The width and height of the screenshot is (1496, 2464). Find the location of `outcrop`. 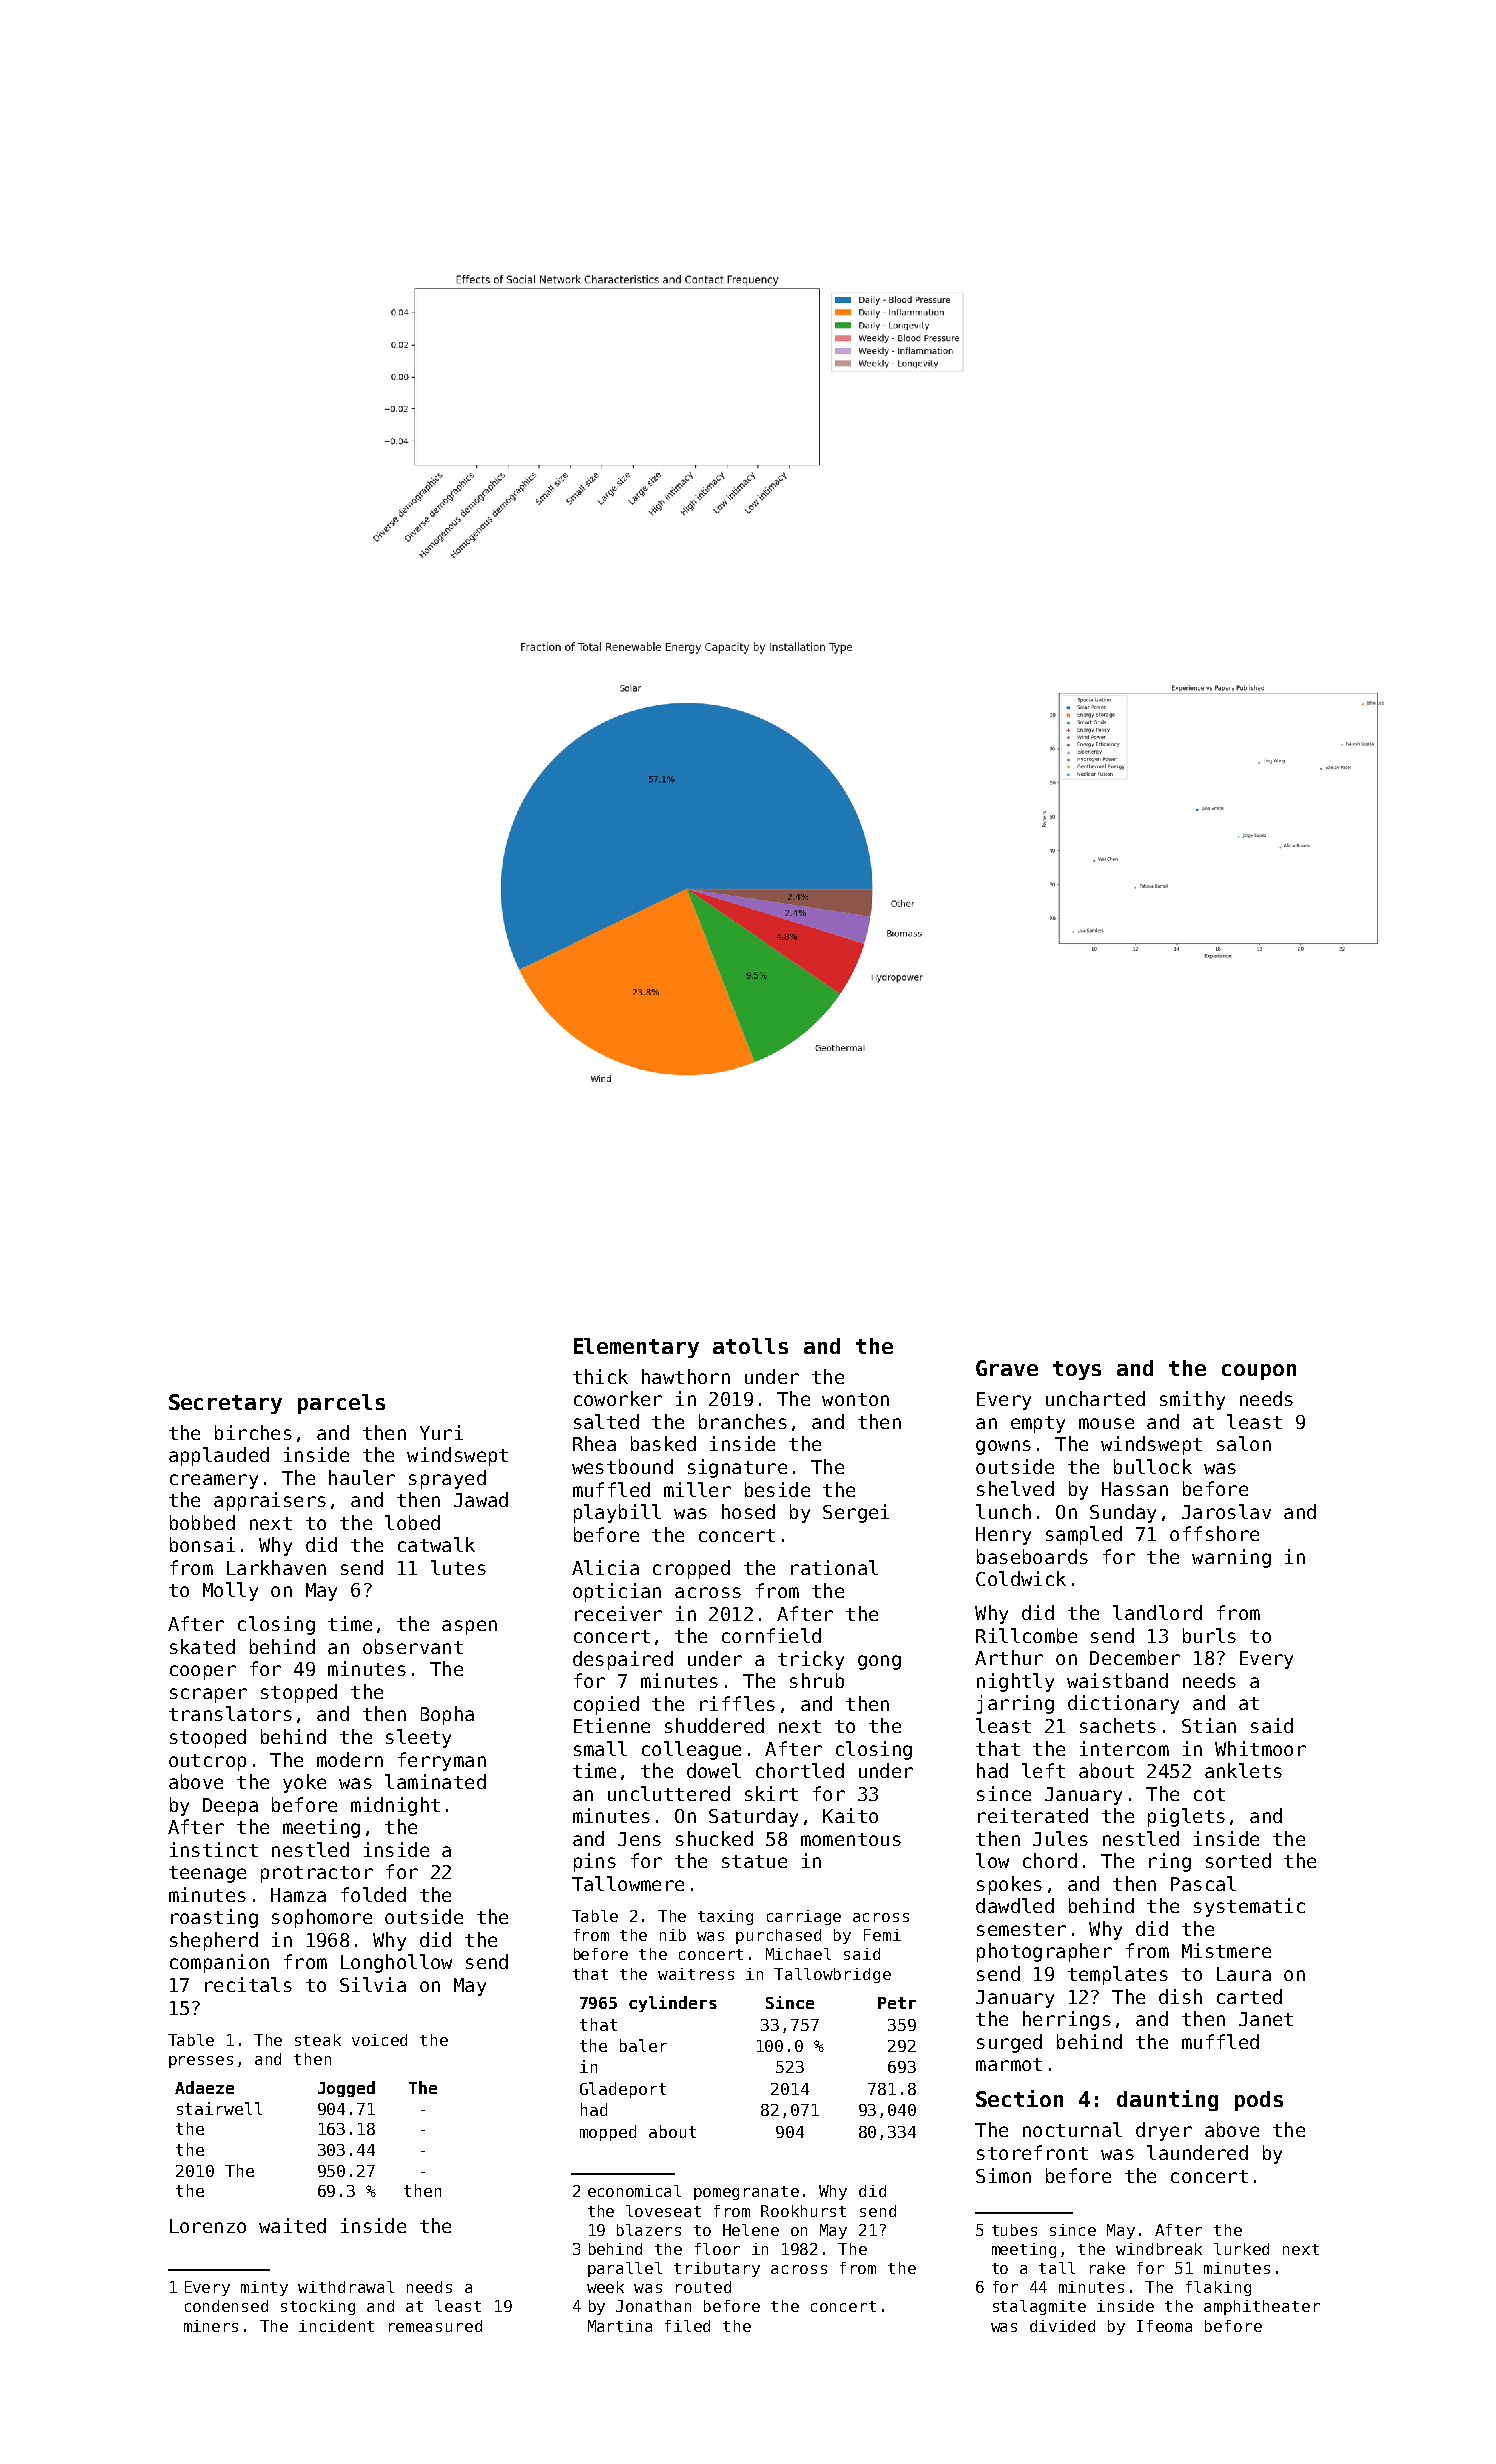

outcrop is located at coordinates (207, 1762).
